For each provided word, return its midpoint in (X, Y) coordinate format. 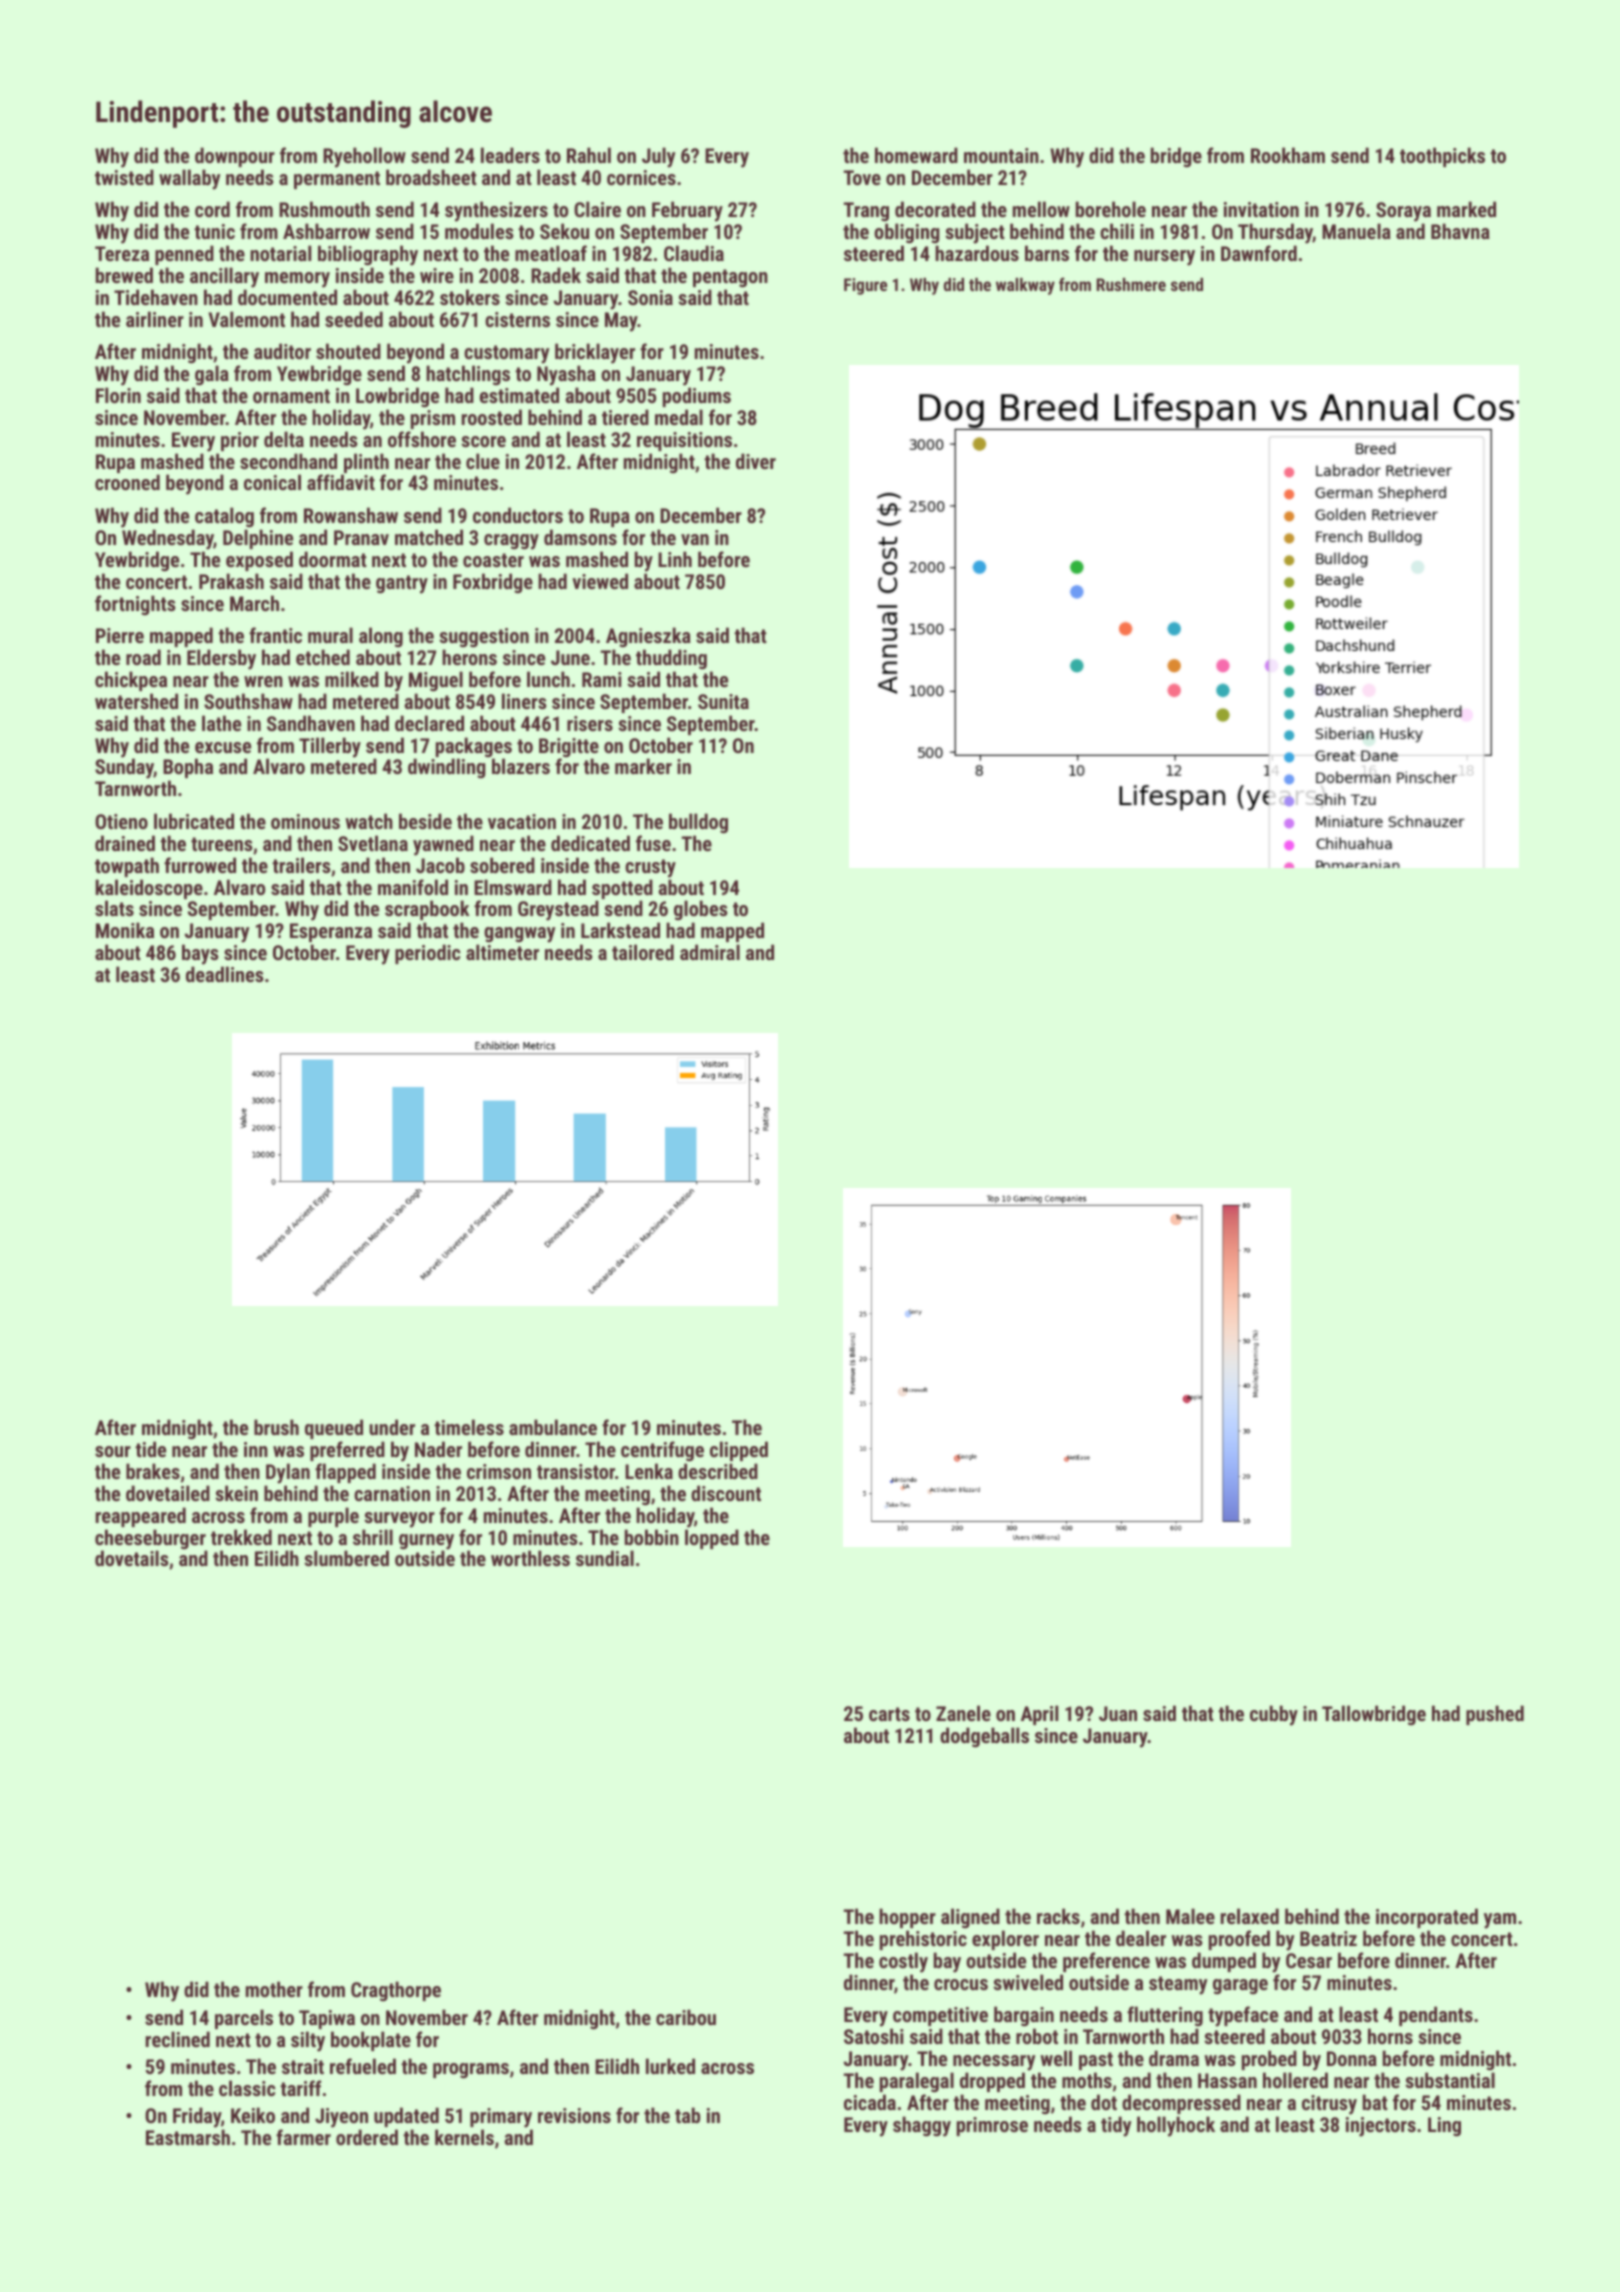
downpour (235, 157)
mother (274, 1989)
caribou (686, 2017)
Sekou (564, 231)
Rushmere (1131, 284)
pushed (1495, 1715)
